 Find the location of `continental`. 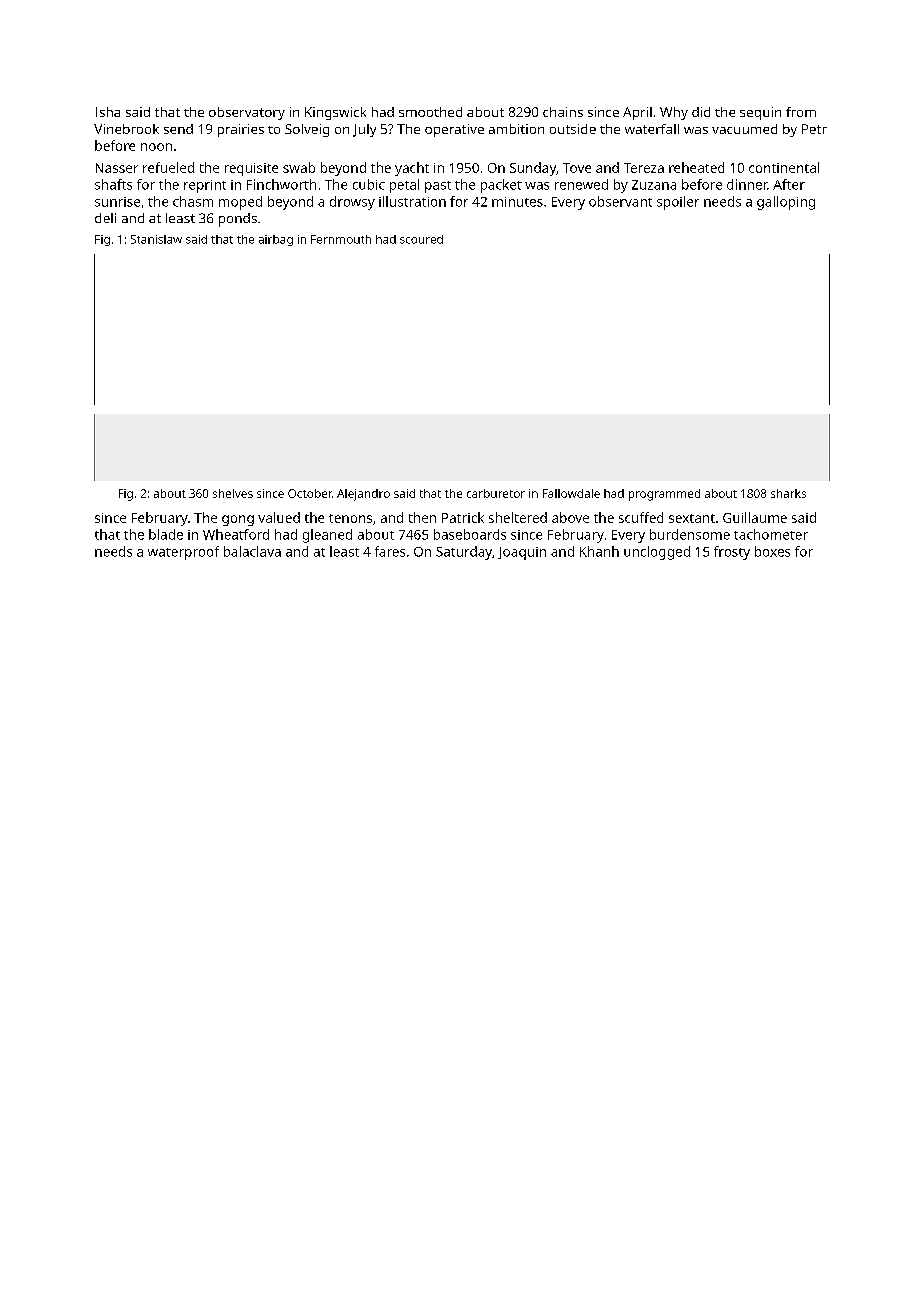

continental is located at coordinates (784, 167).
